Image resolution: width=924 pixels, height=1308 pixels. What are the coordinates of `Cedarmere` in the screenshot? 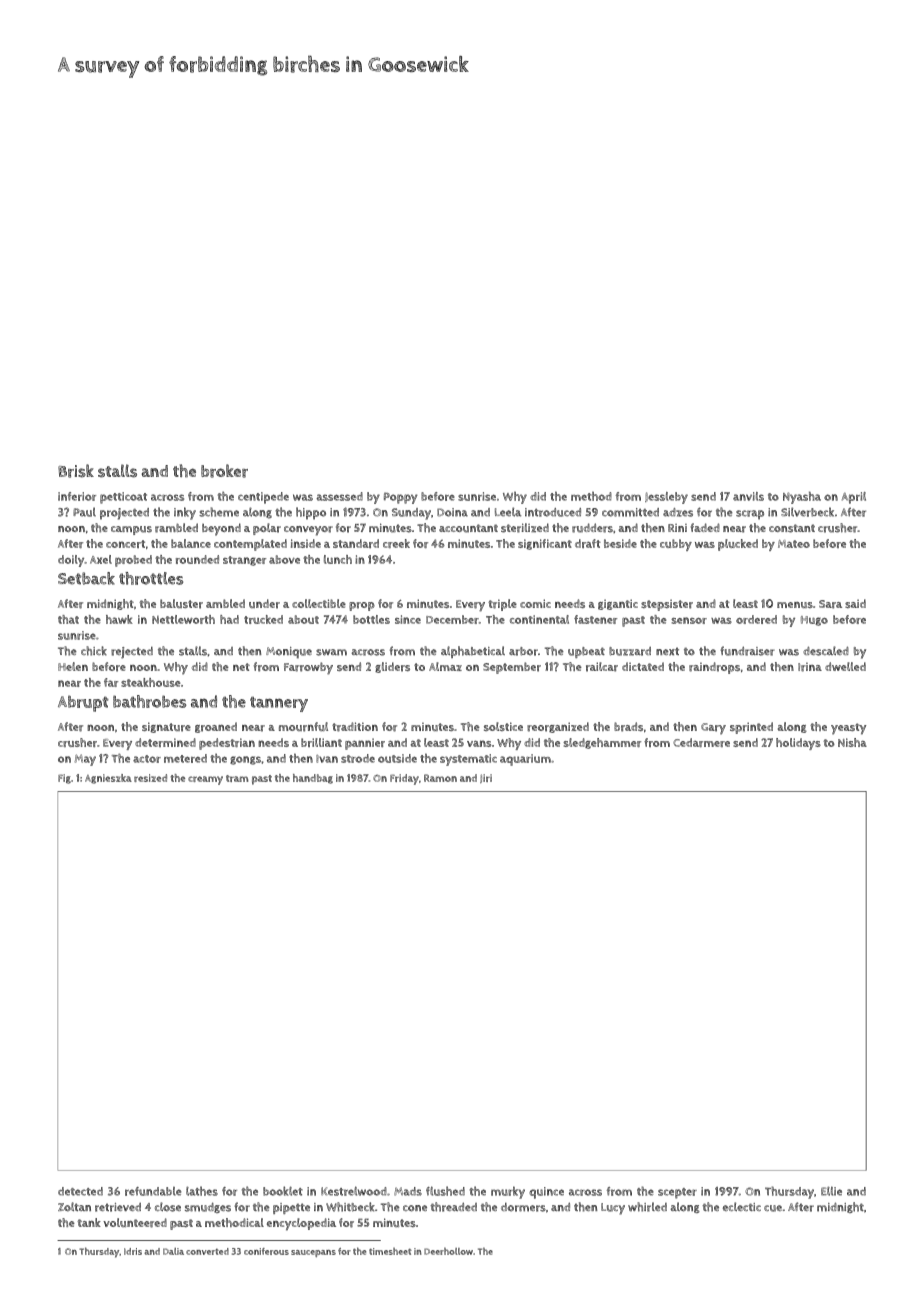 It's located at (701, 742).
